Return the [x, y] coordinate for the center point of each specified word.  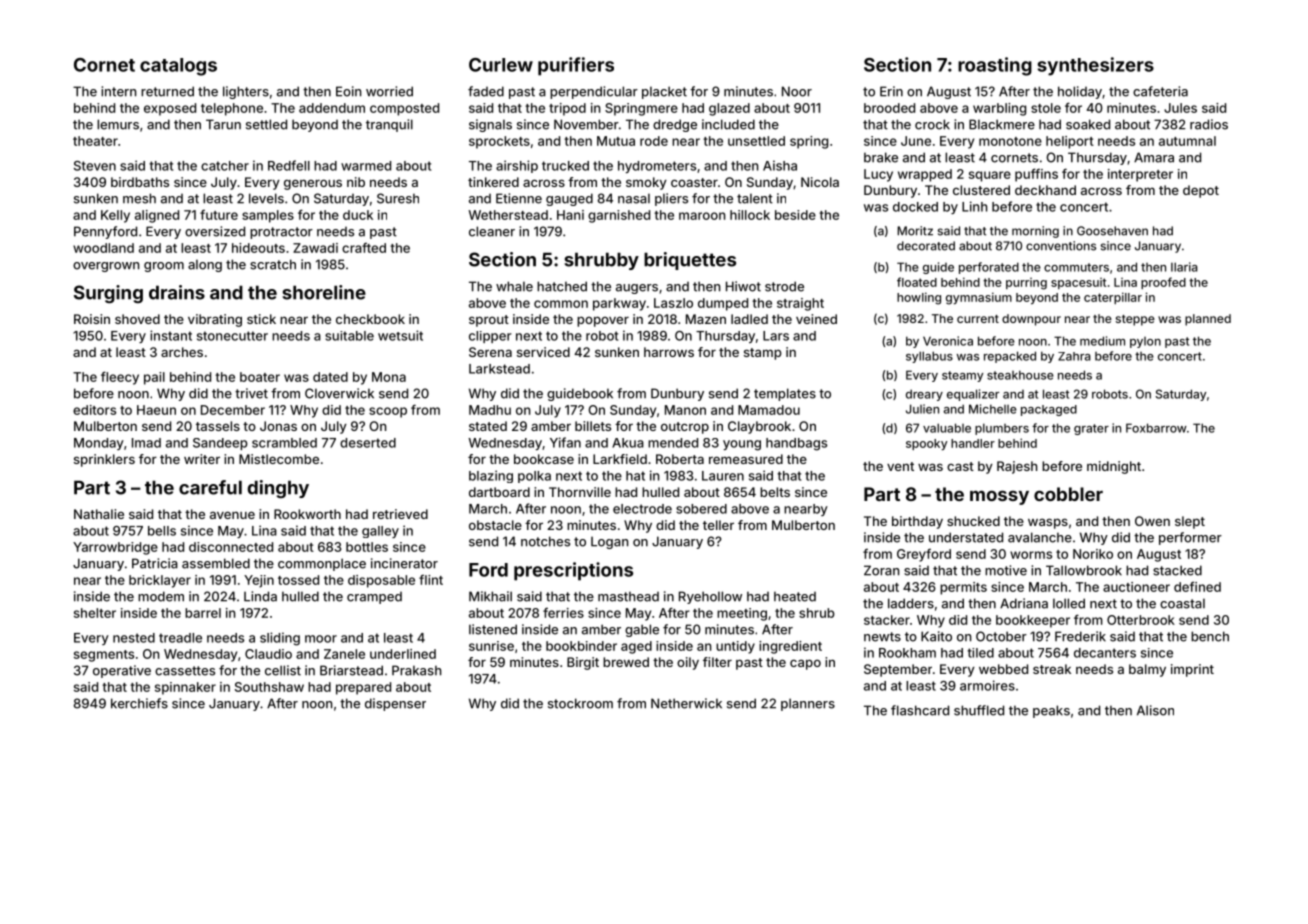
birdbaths [140, 182]
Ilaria [1184, 267]
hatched [562, 286]
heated [795, 596]
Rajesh [1017, 467]
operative [122, 671]
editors [94, 410]
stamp [763, 354]
